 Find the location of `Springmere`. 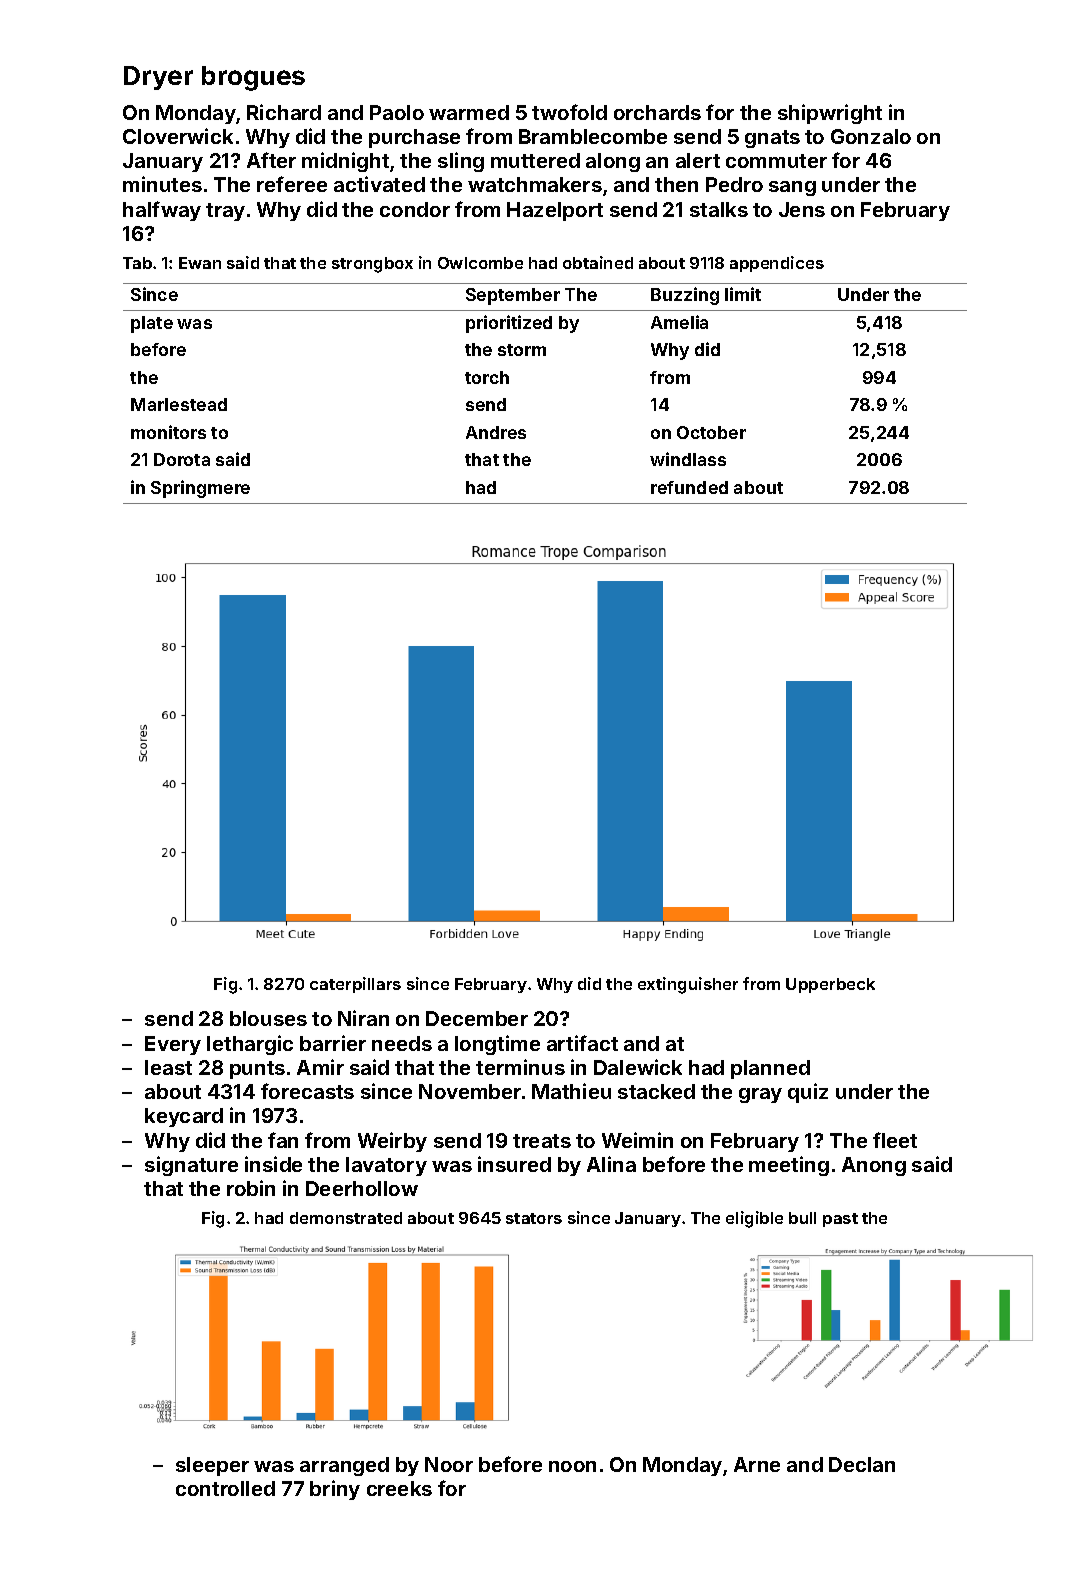

Springmere is located at coordinates (200, 489).
